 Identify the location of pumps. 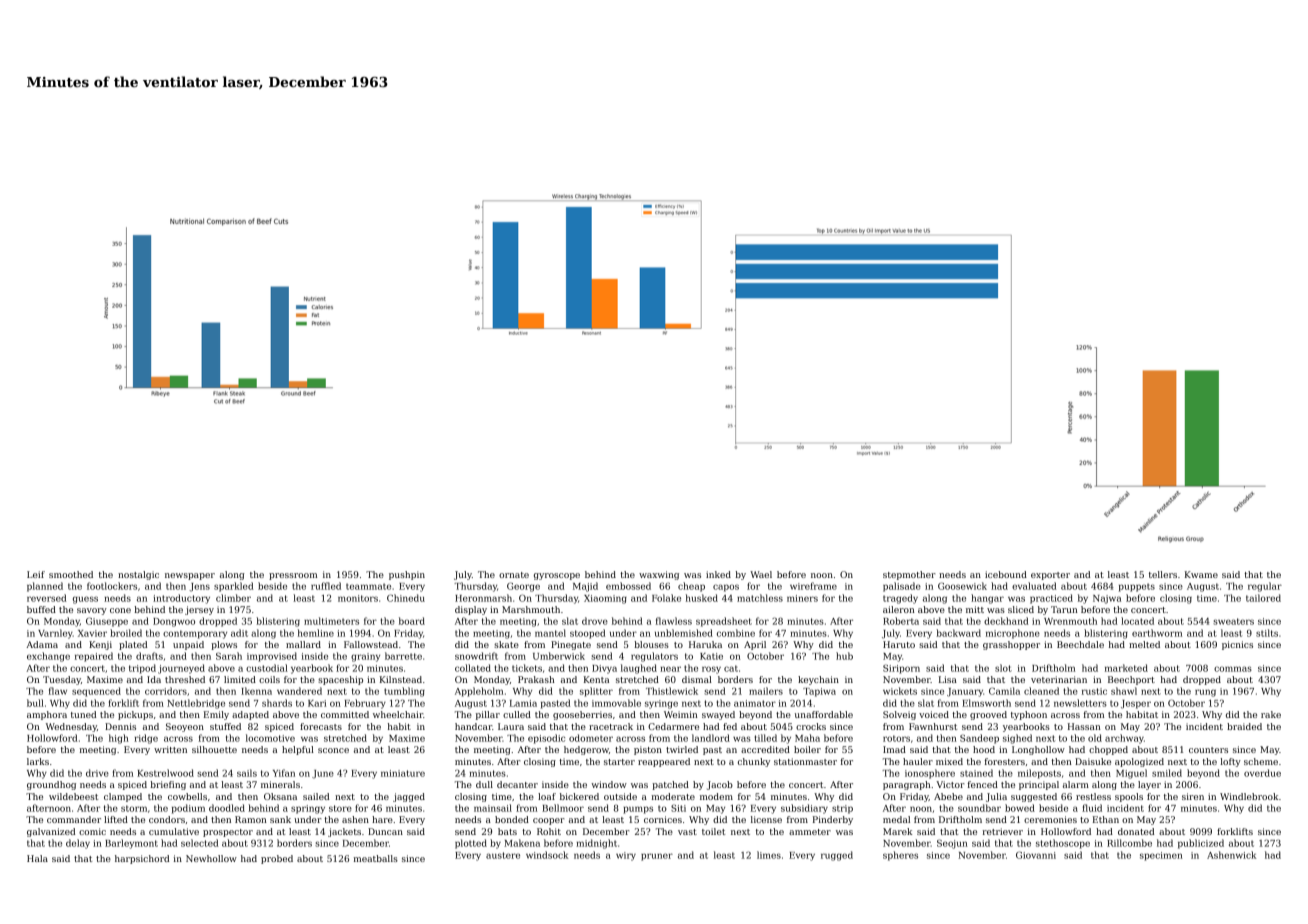
(638, 810).
